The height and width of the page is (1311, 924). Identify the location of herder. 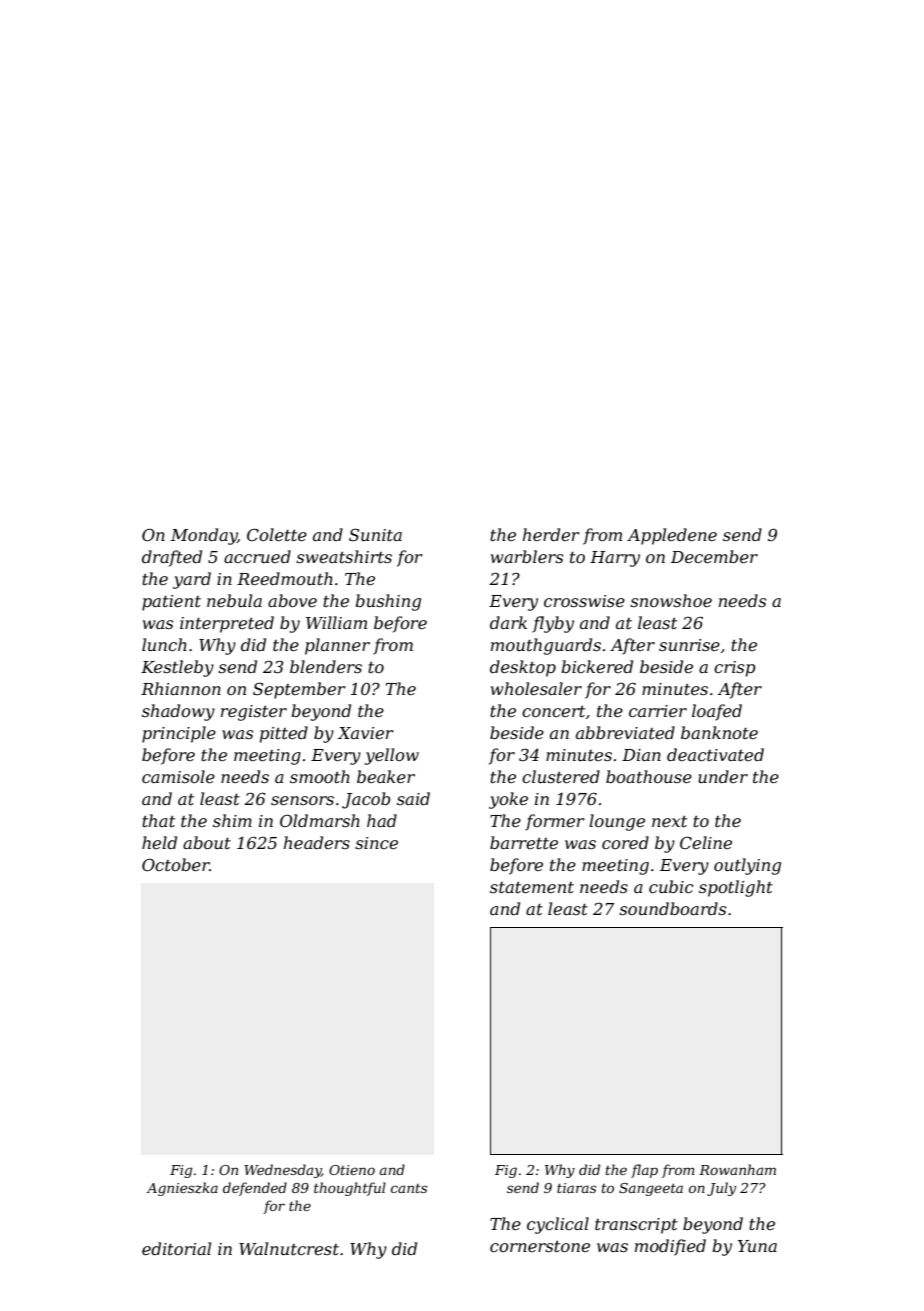
(551, 534).
